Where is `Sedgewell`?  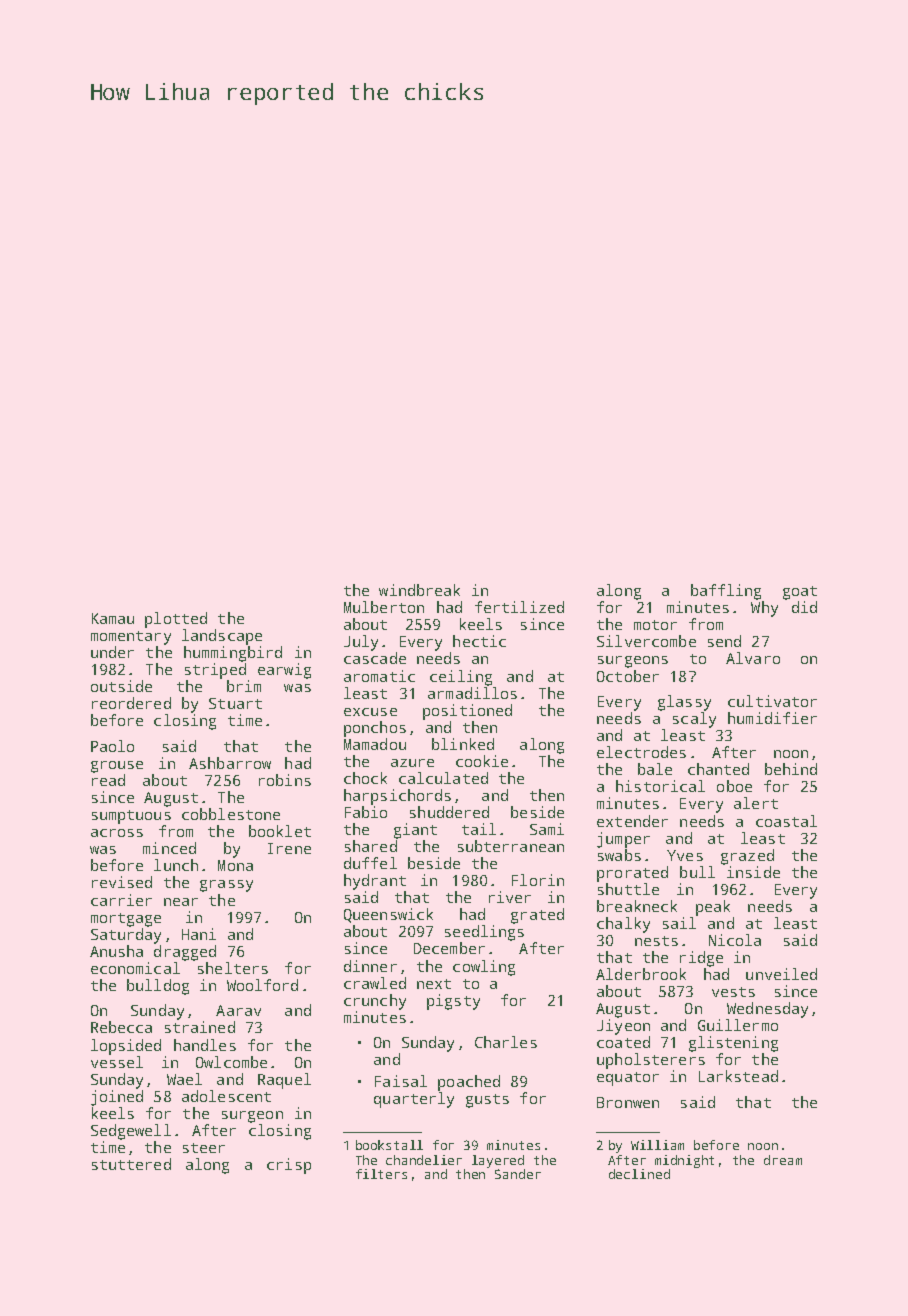 Sedgewell is located at coordinates (131, 1132).
